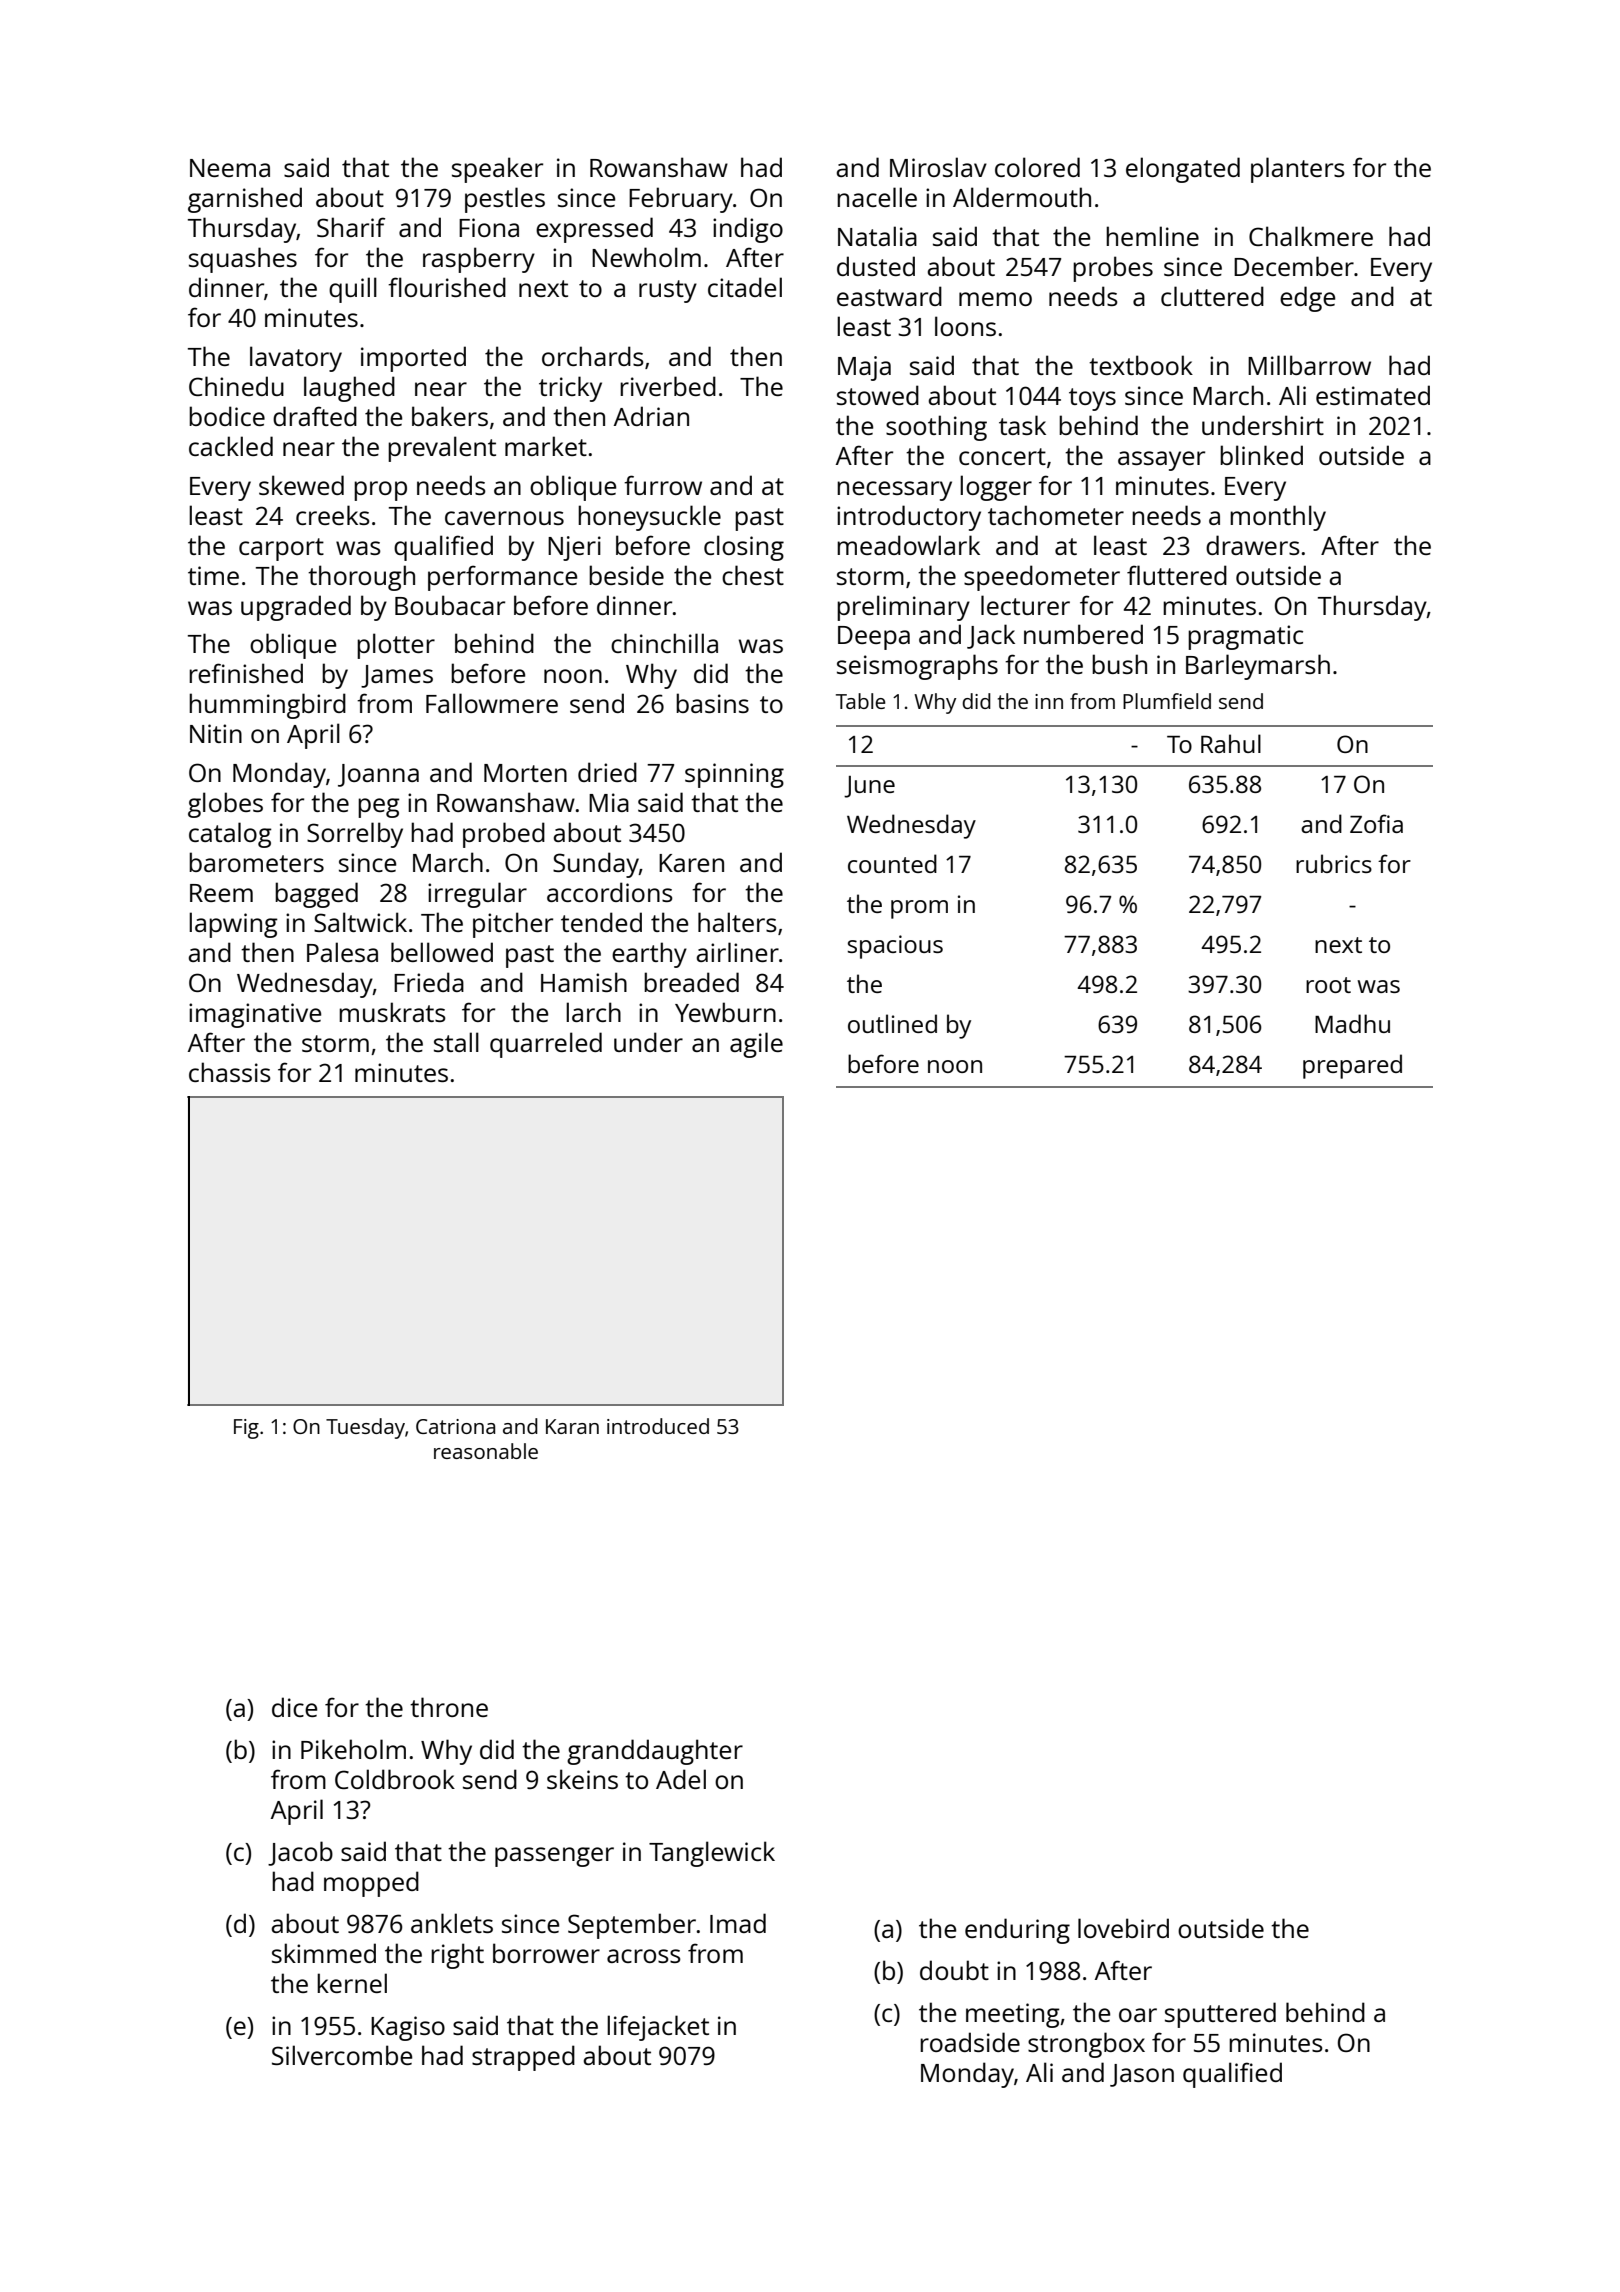 Image resolution: width=1620 pixels, height=2292 pixels. What do you see at coordinates (300, 1853) in the document?
I see `Jacob` at bounding box center [300, 1853].
